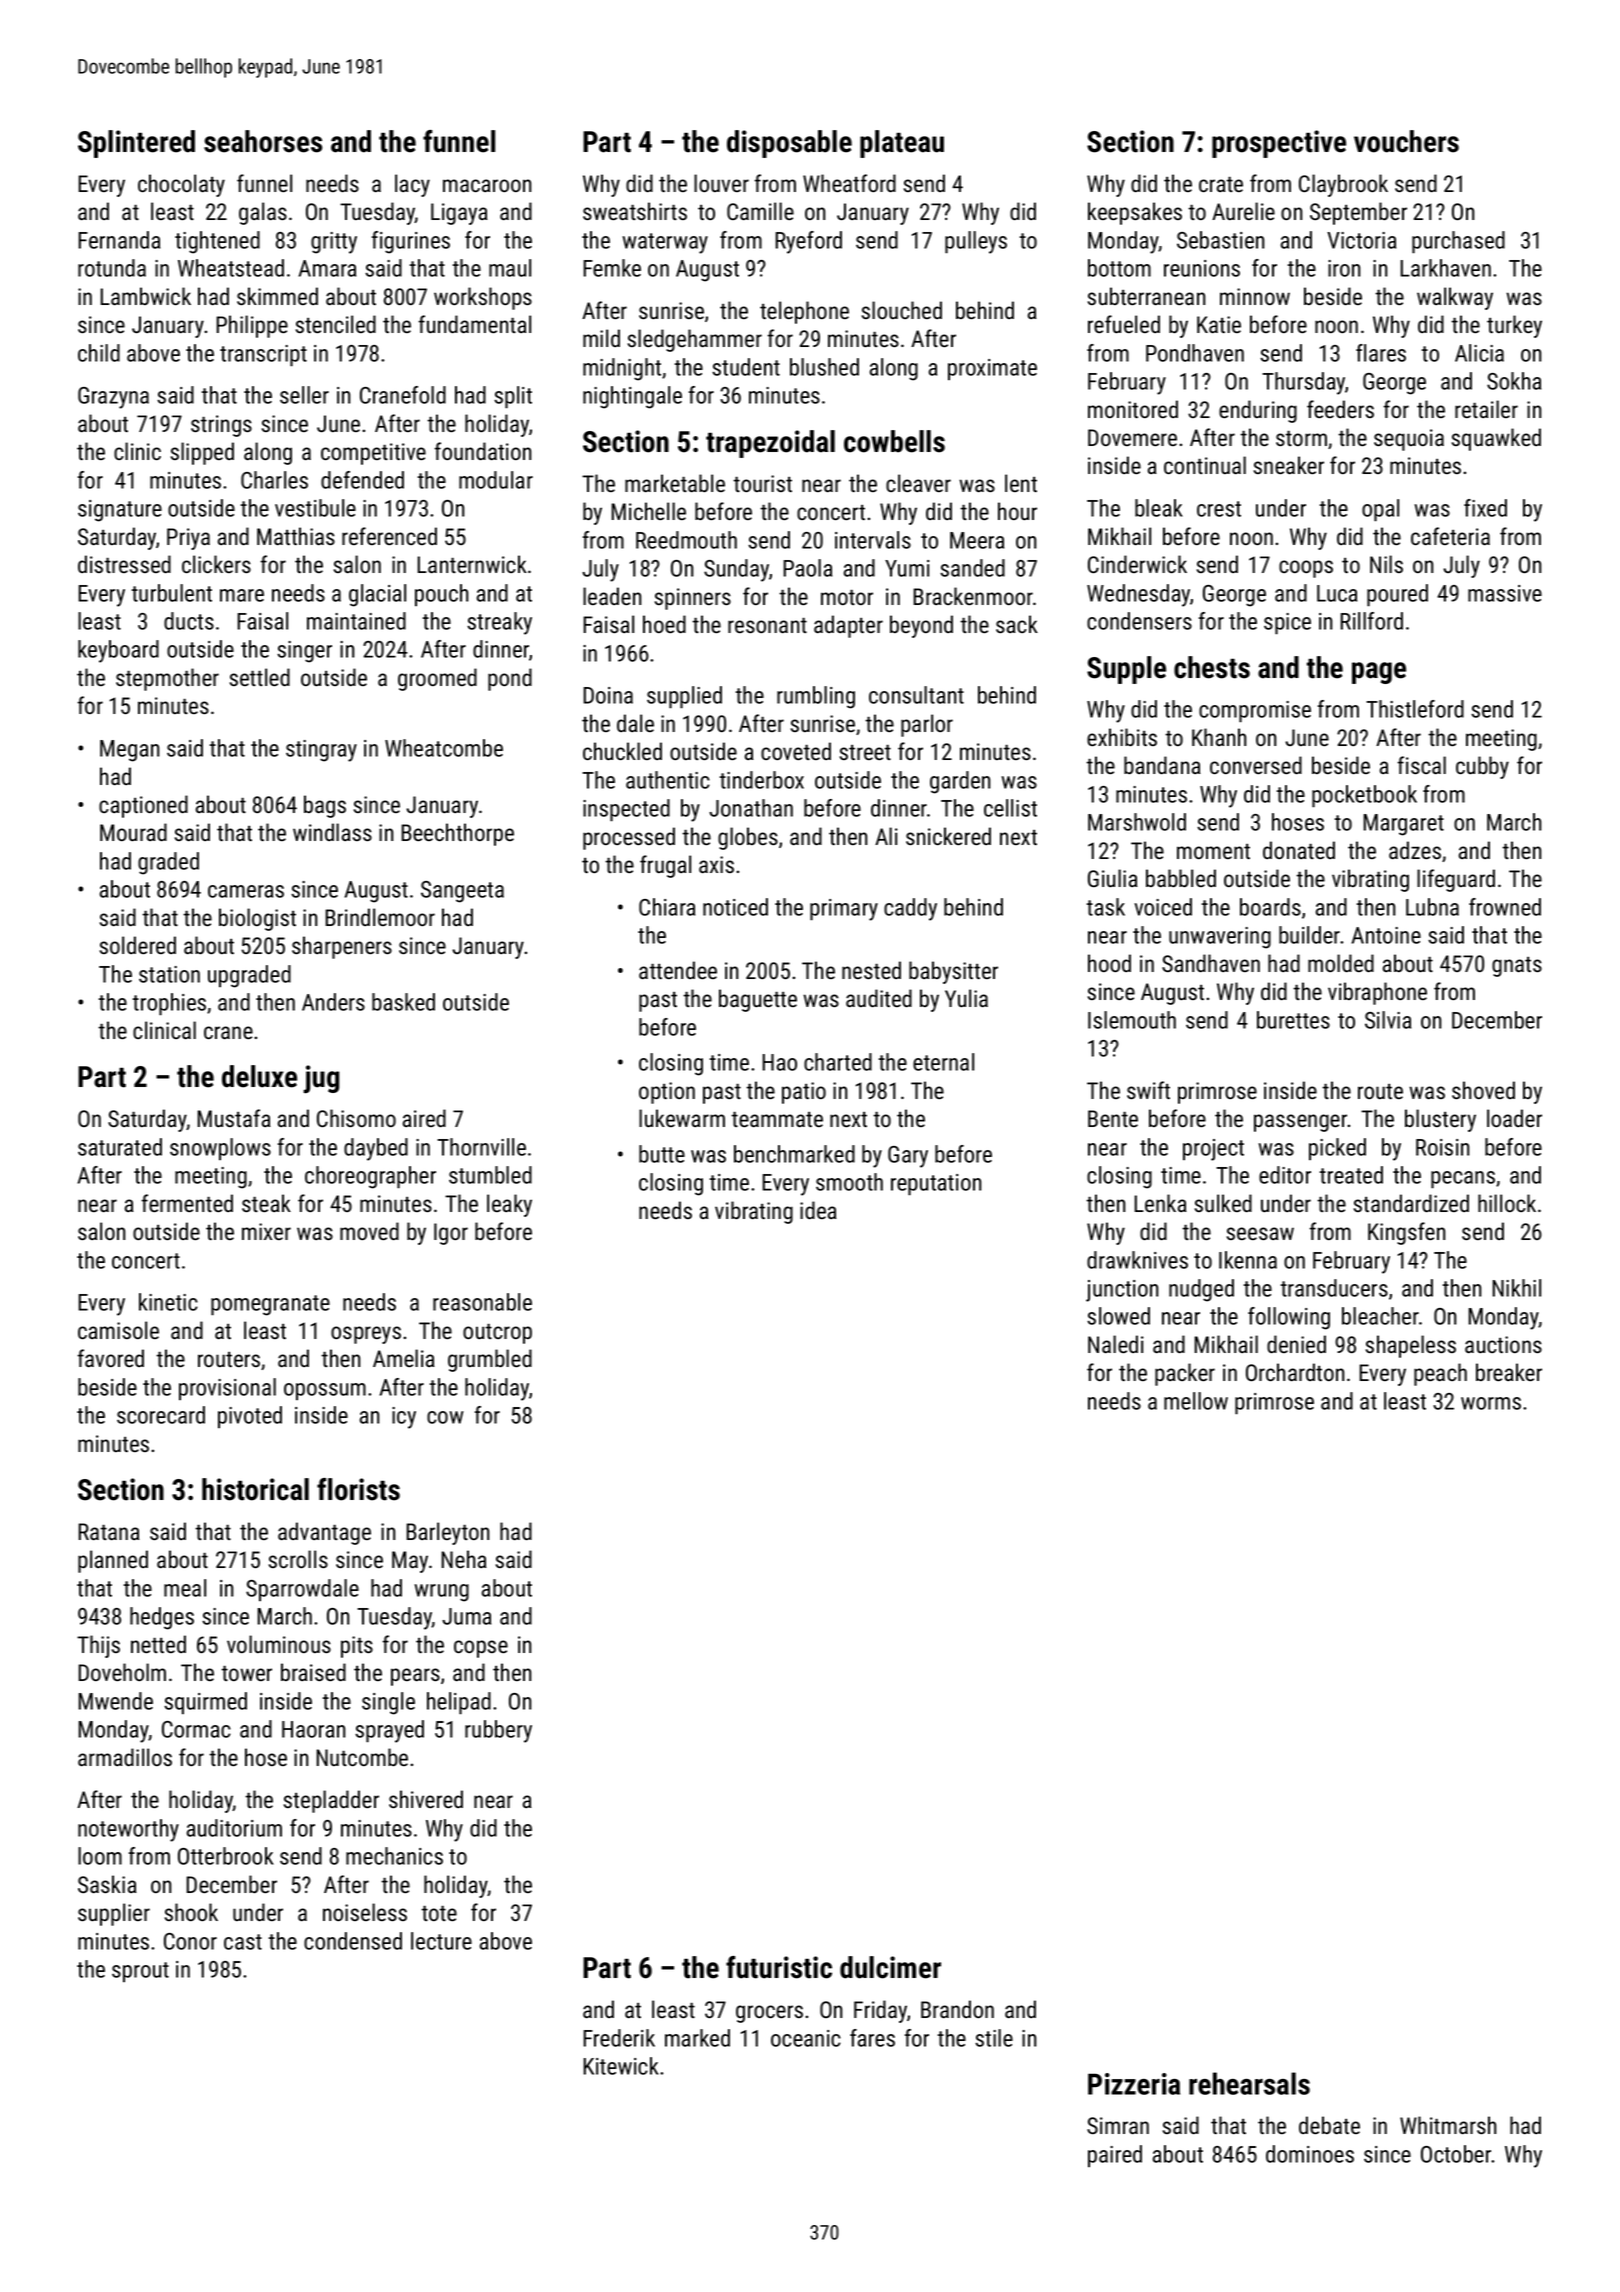 The height and width of the screenshot is (2292, 1620). What do you see at coordinates (608, 695) in the screenshot?
I see `Doina` at bounding box center [608, 695].
